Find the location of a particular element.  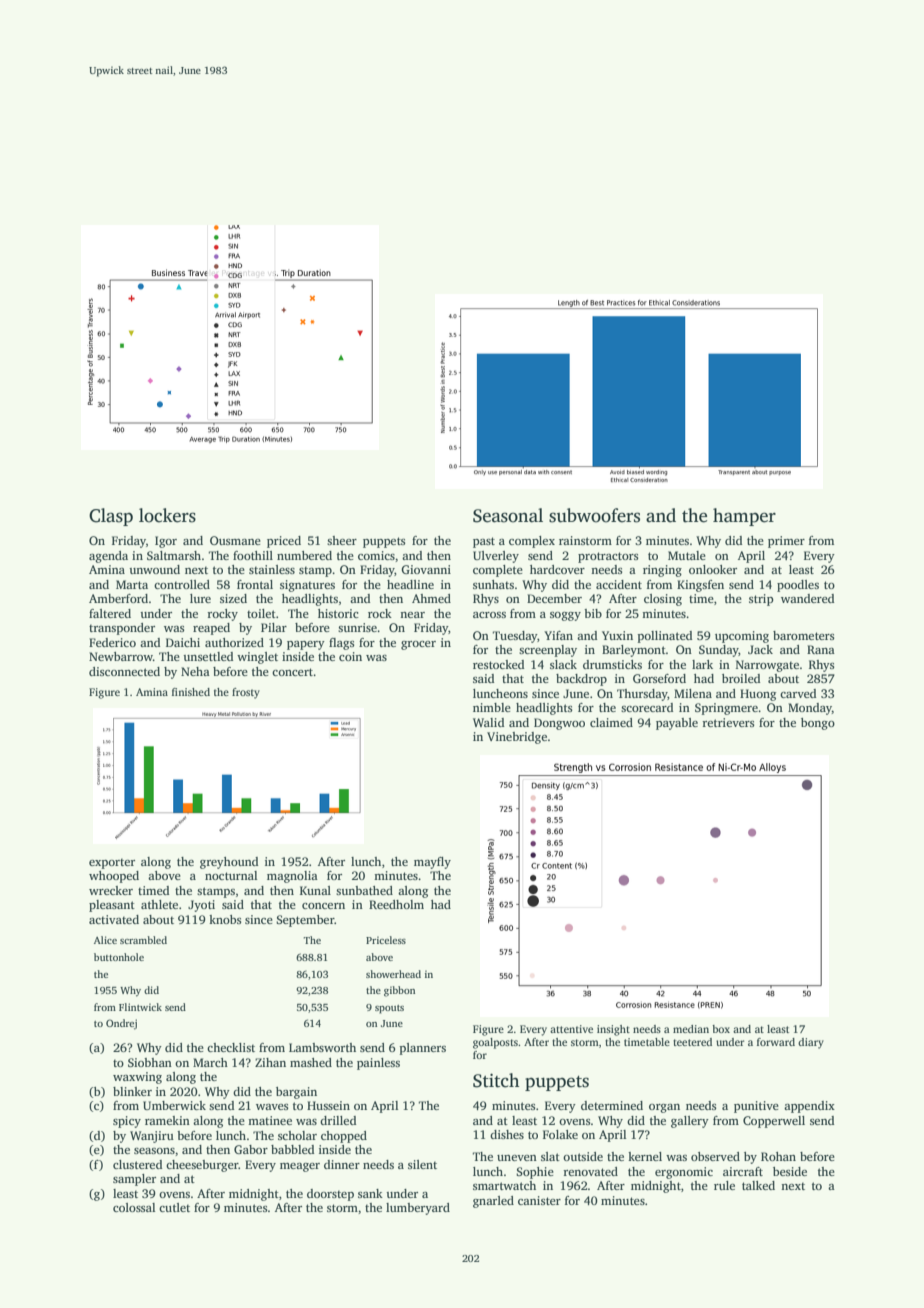

median is located at coordinates (691, 1029).
